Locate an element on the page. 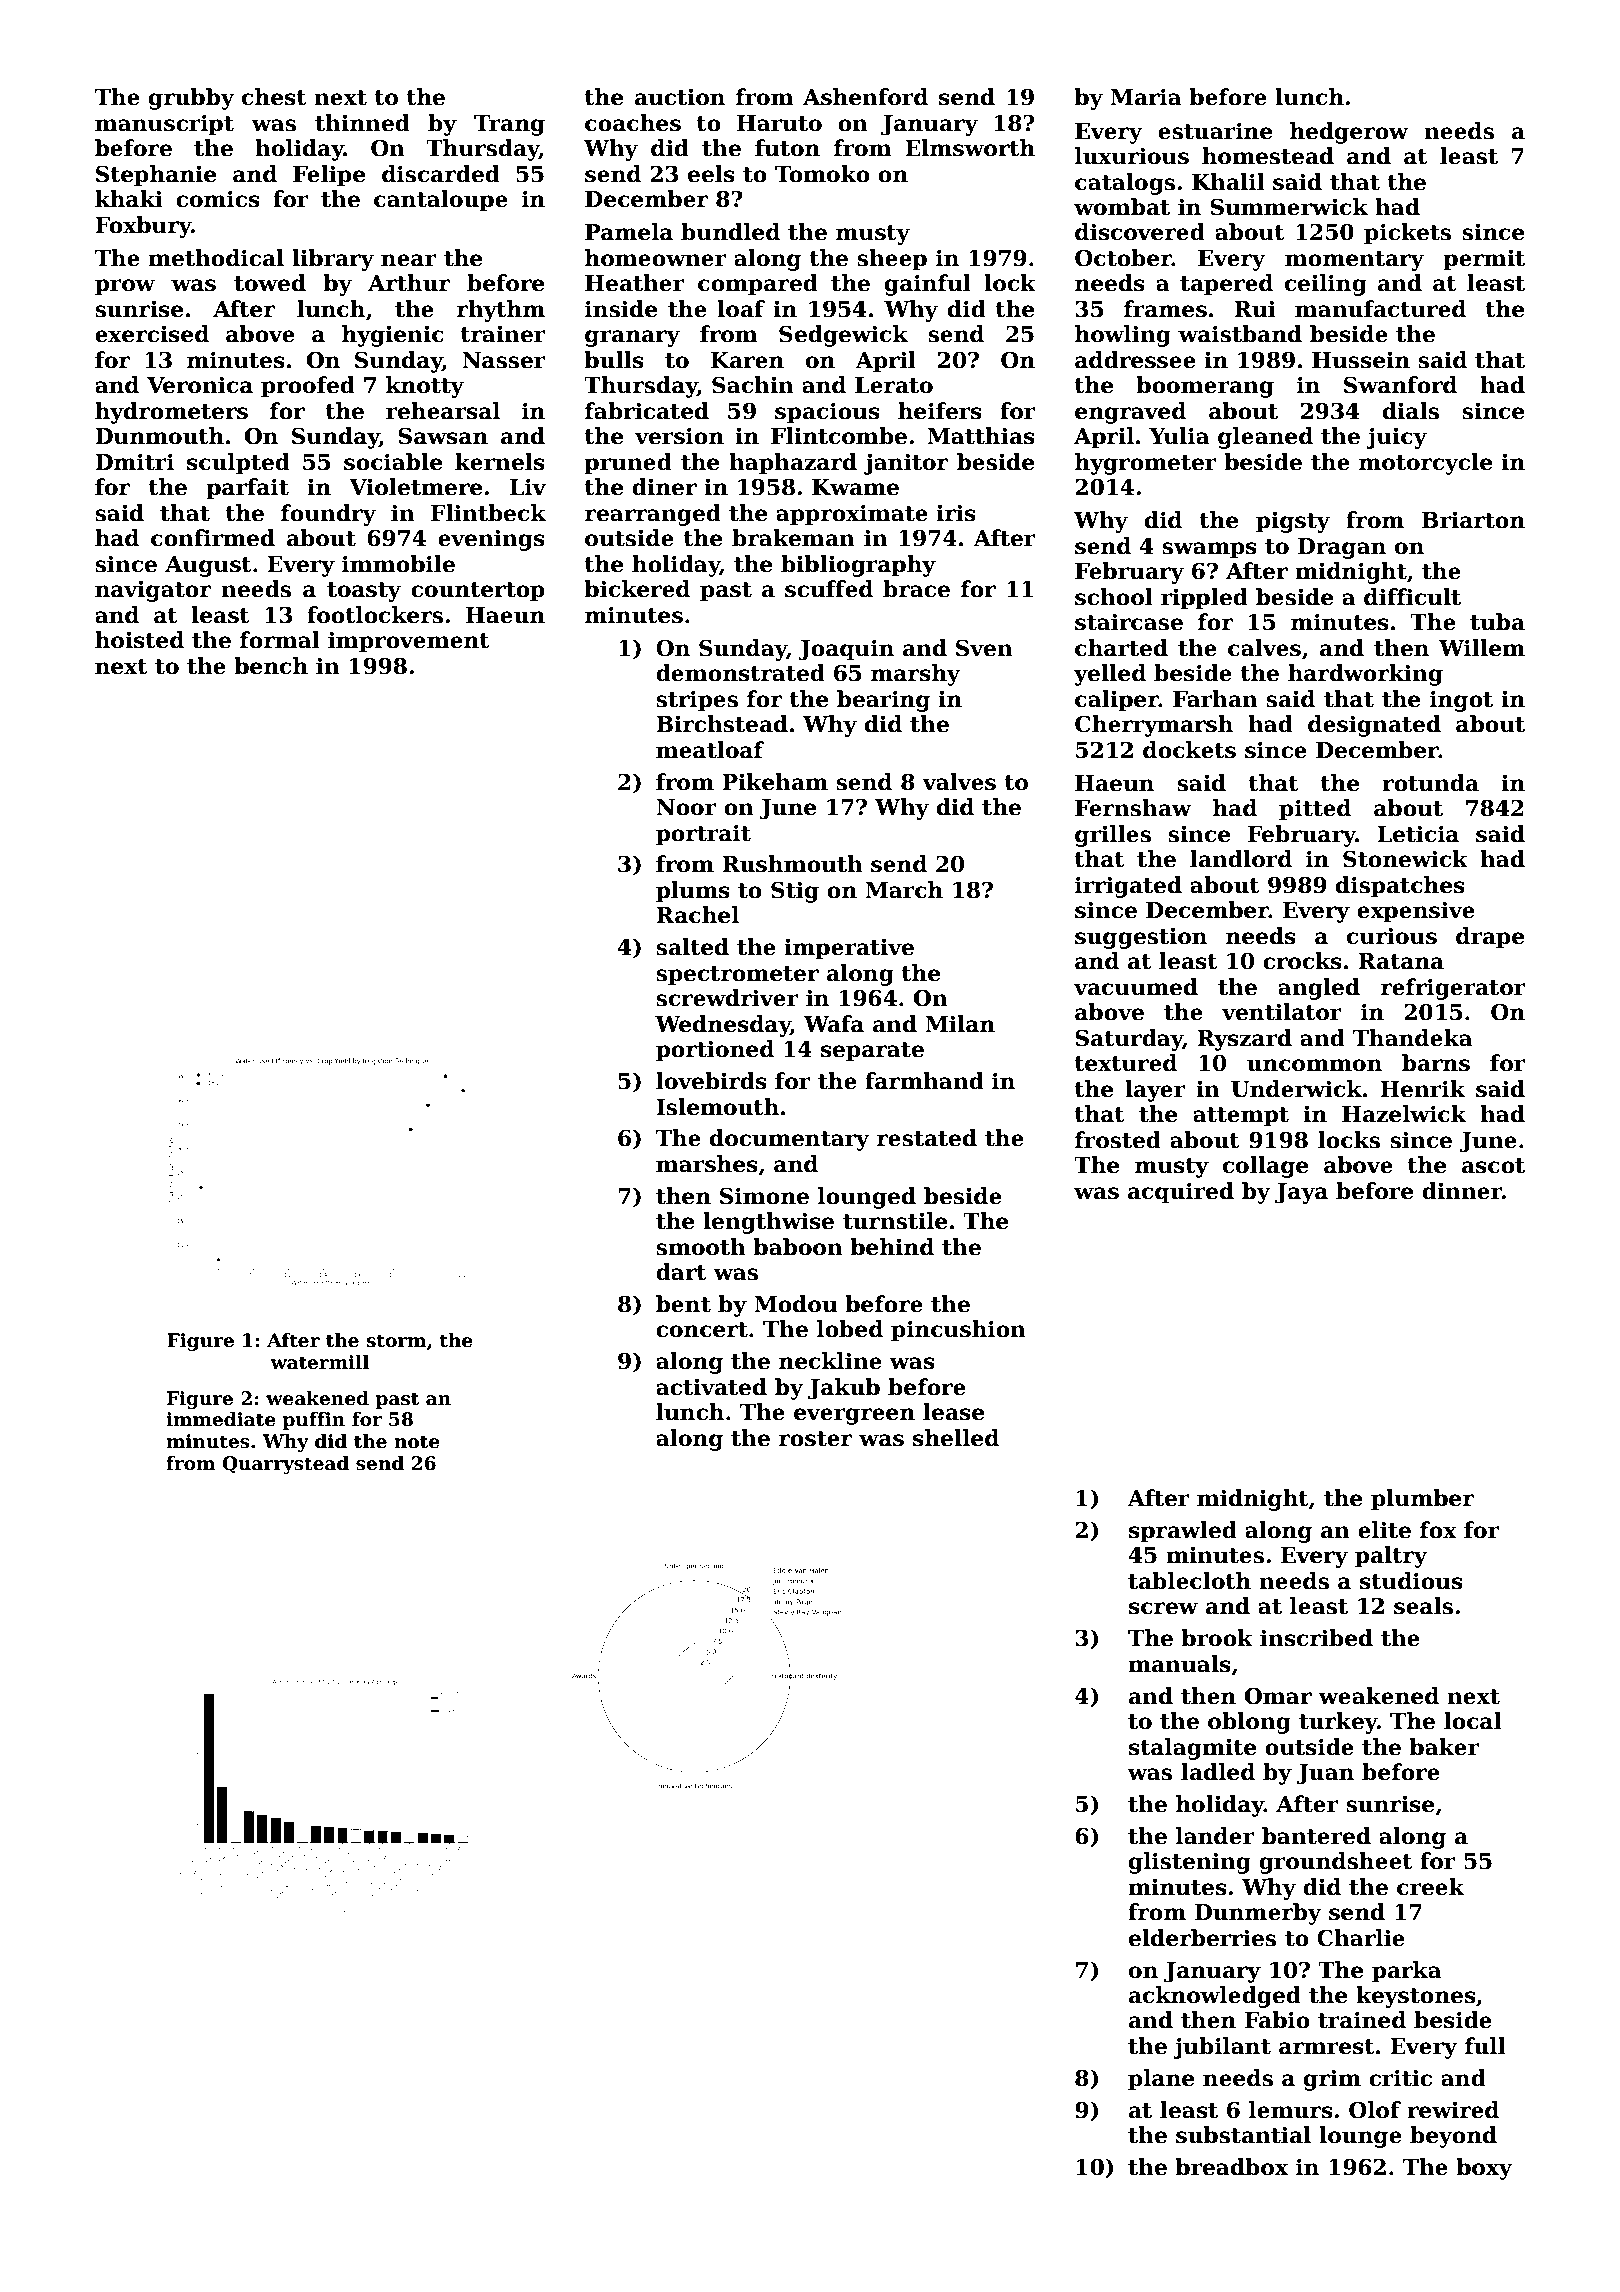  boxy is located at coordinates (1484, 2169).
